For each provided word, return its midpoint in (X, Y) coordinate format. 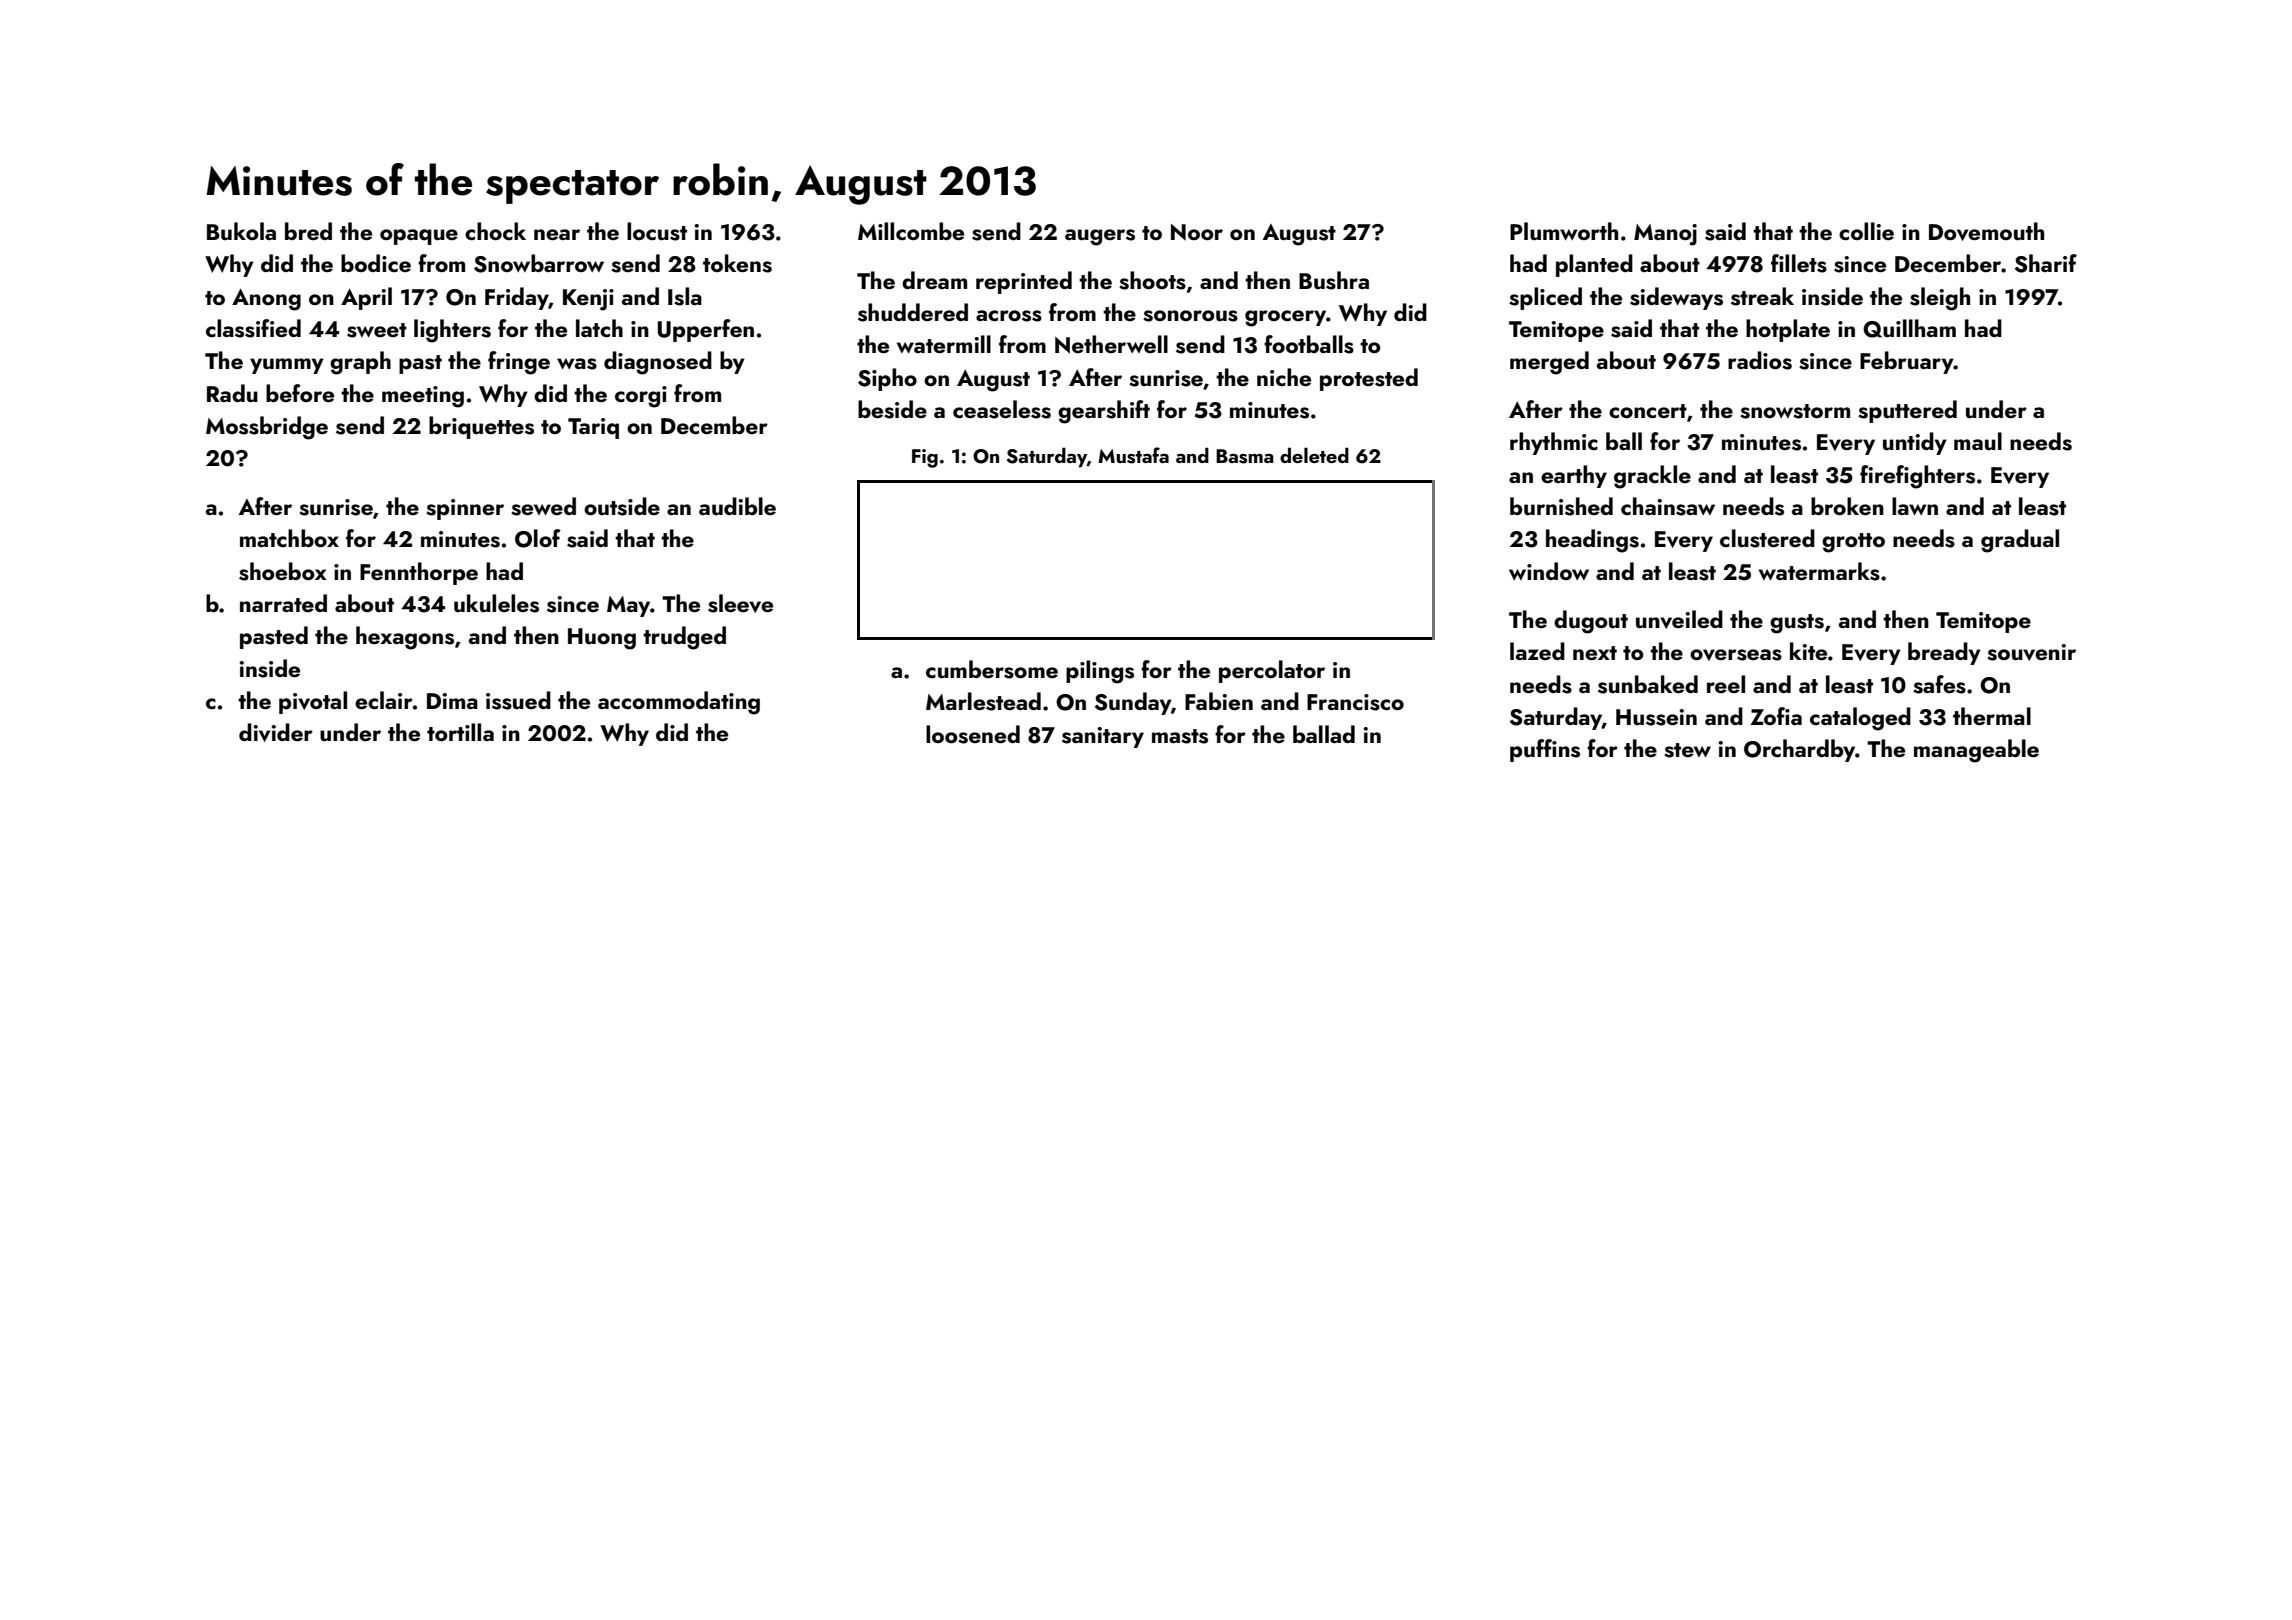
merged (1549, 363)
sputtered (1907, 411)
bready (1944, 653)
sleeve (740, 603)
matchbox (289, 538)
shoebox (283, 571)
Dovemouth (1986, 231)
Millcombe (911, 231)
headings (1592, 541)
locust (657, 231)
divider (276, 732)
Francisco (1355, 702)
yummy (287, 366)
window (1549, 571)
